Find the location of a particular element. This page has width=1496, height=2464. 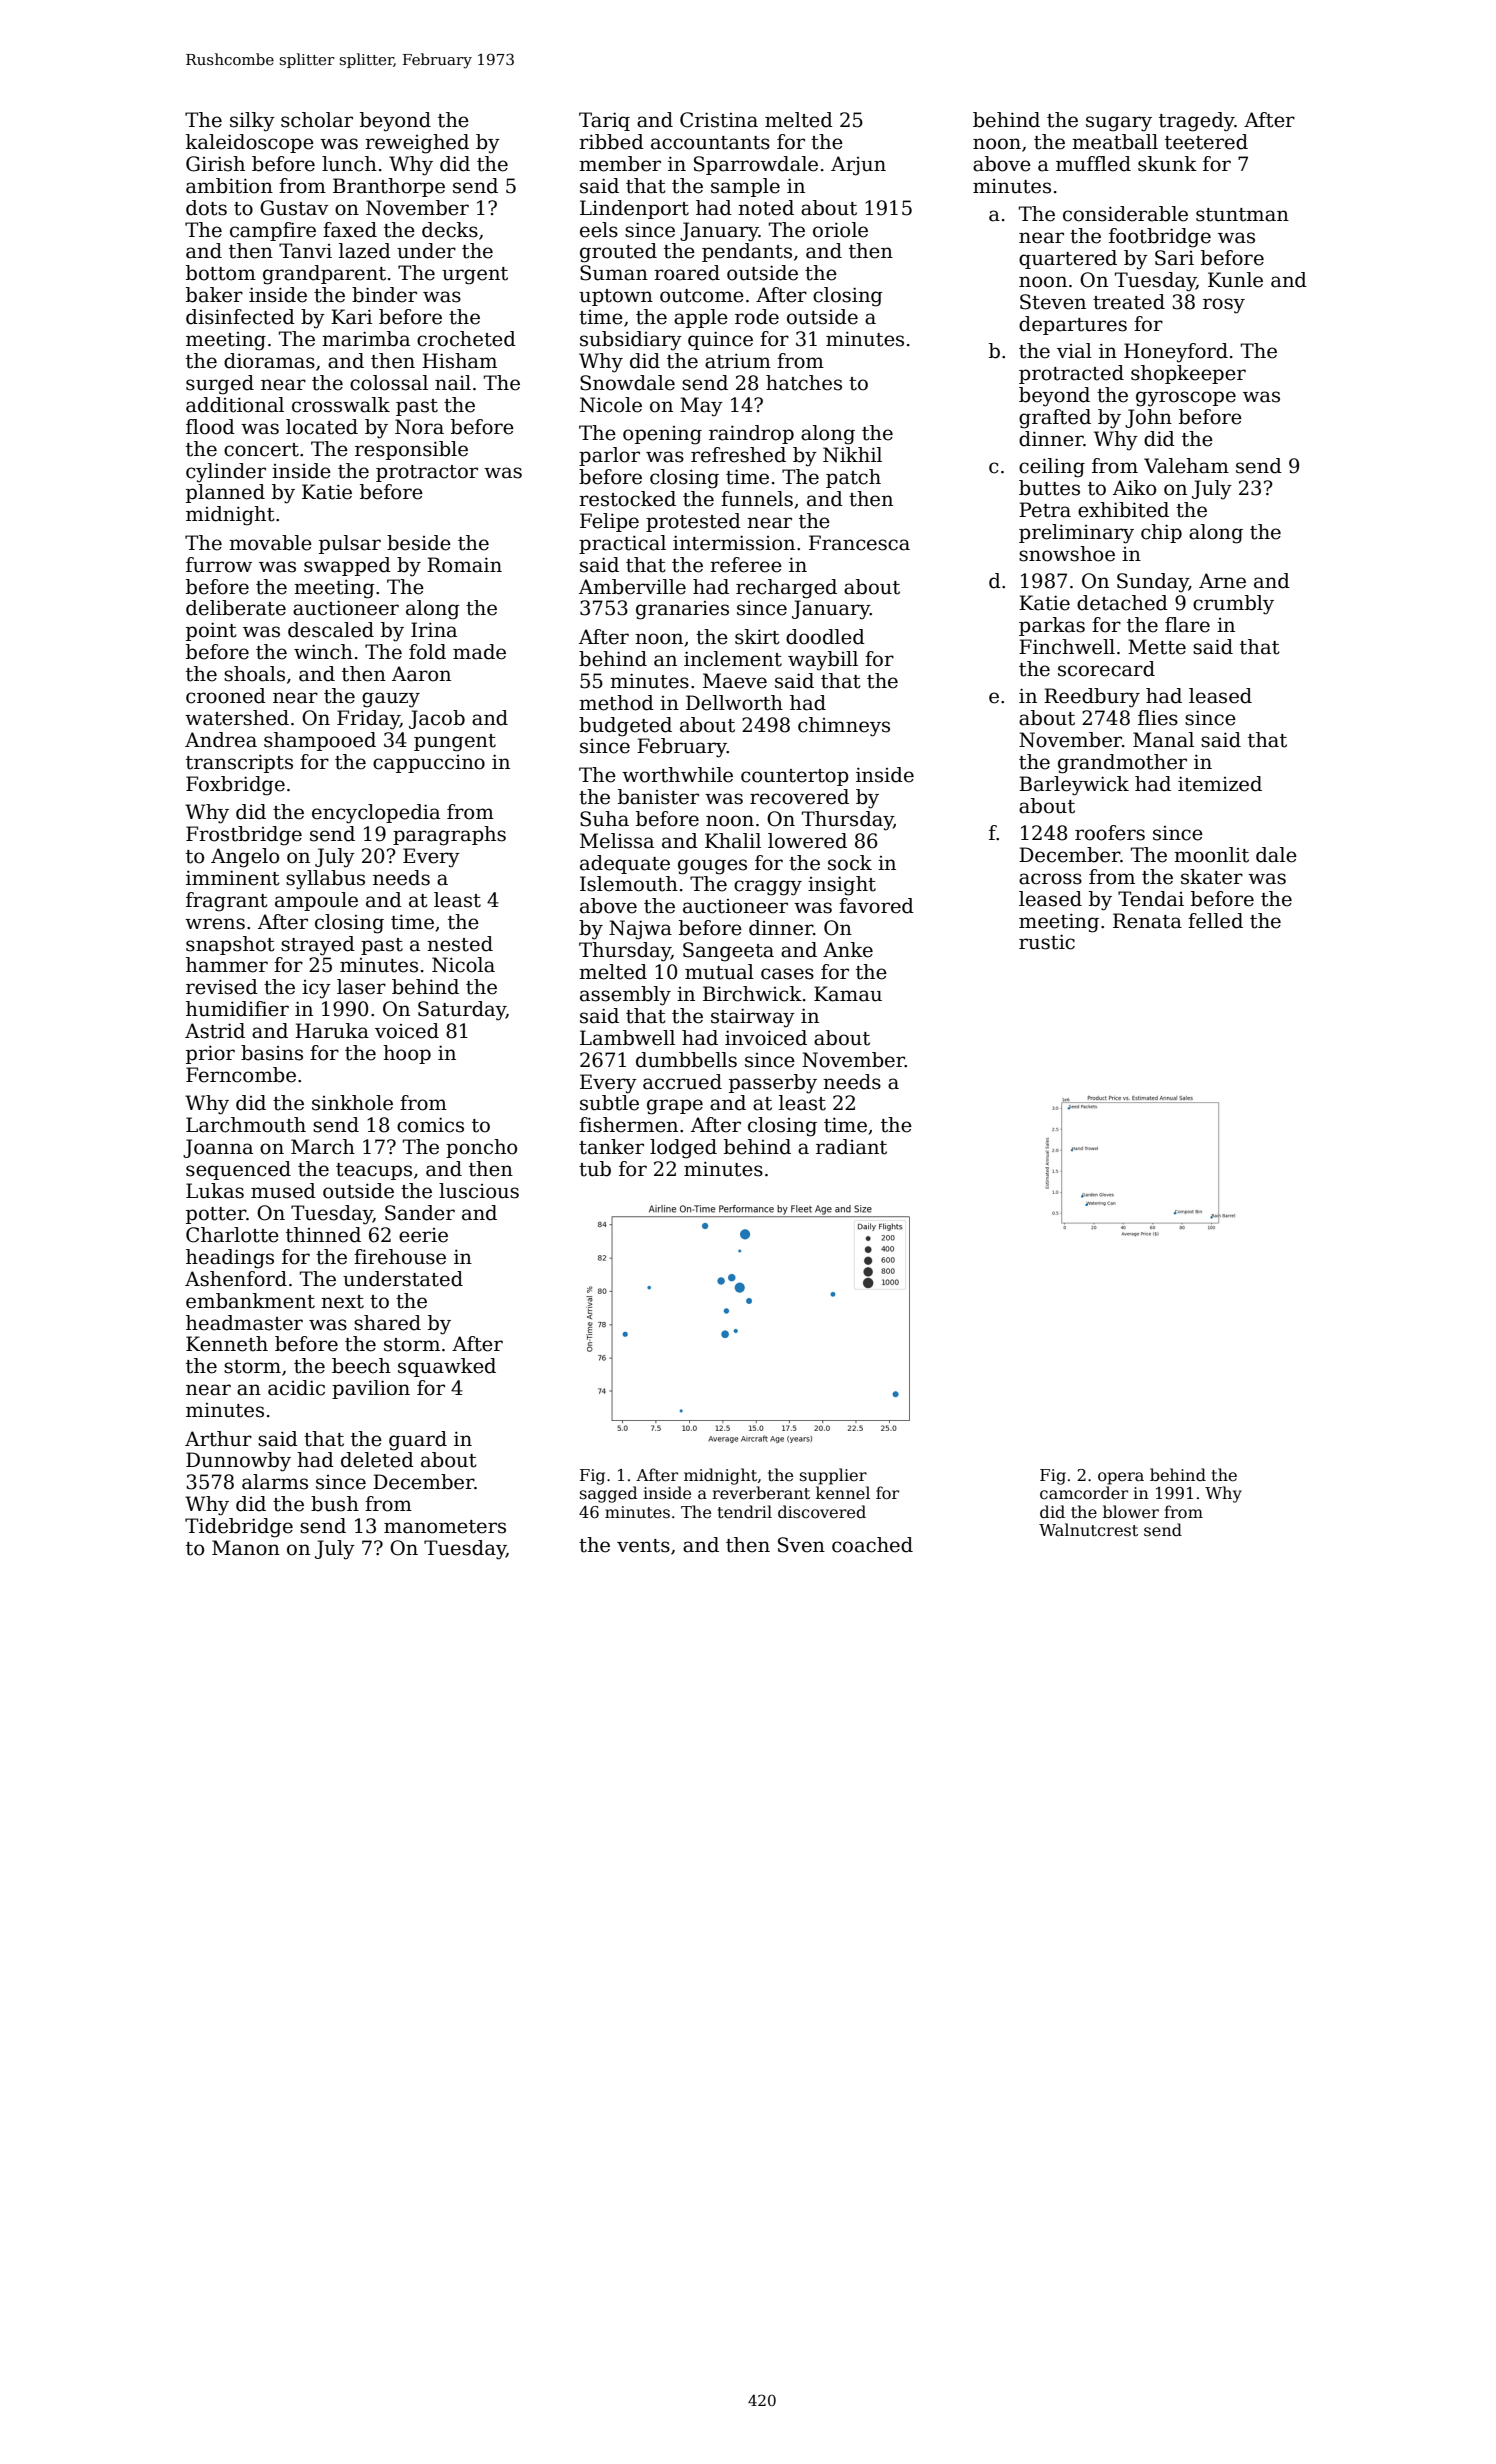

opening is located at coordinates (662, 435).
